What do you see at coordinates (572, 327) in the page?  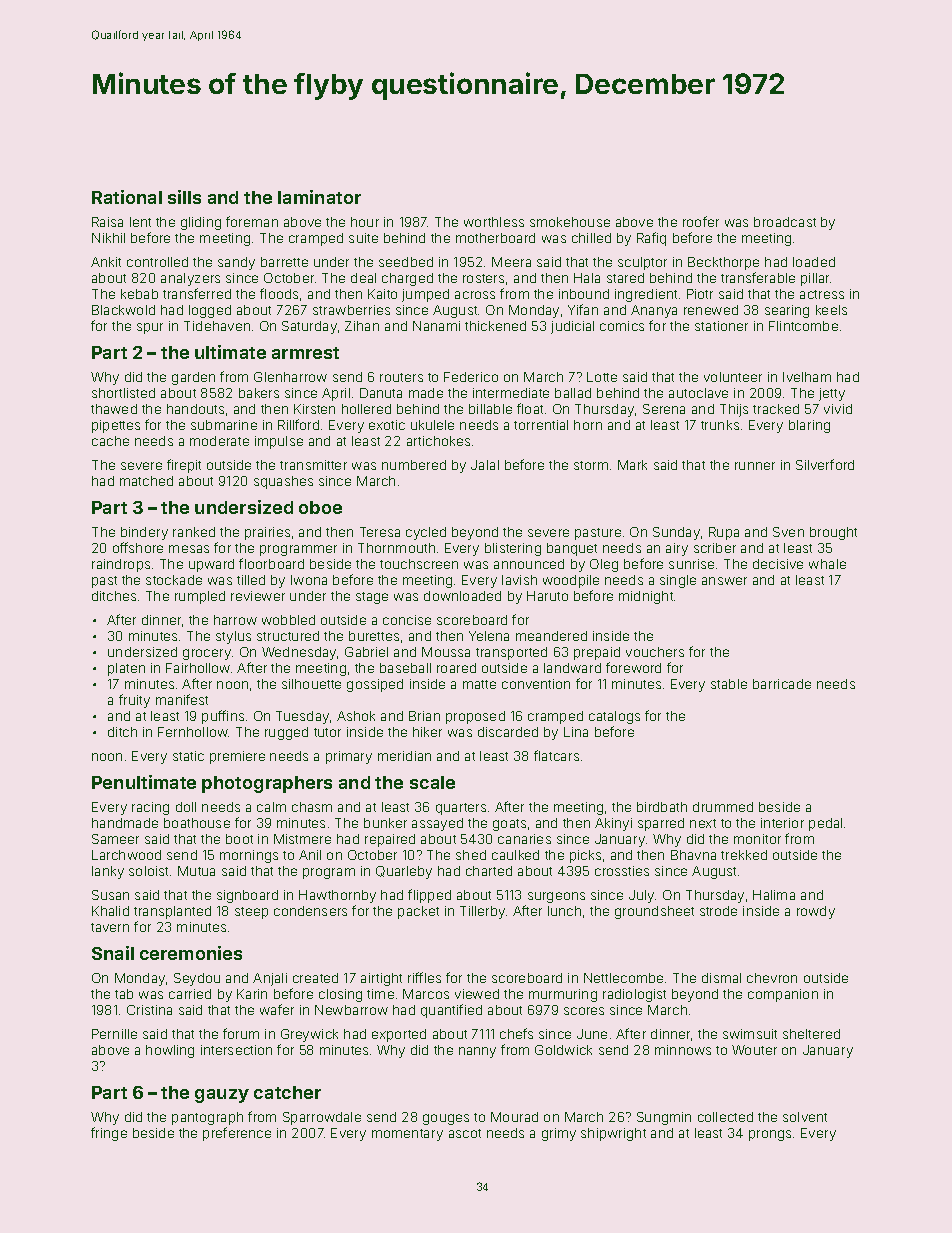 I see `judicial` at bounding box center [572, 327].
